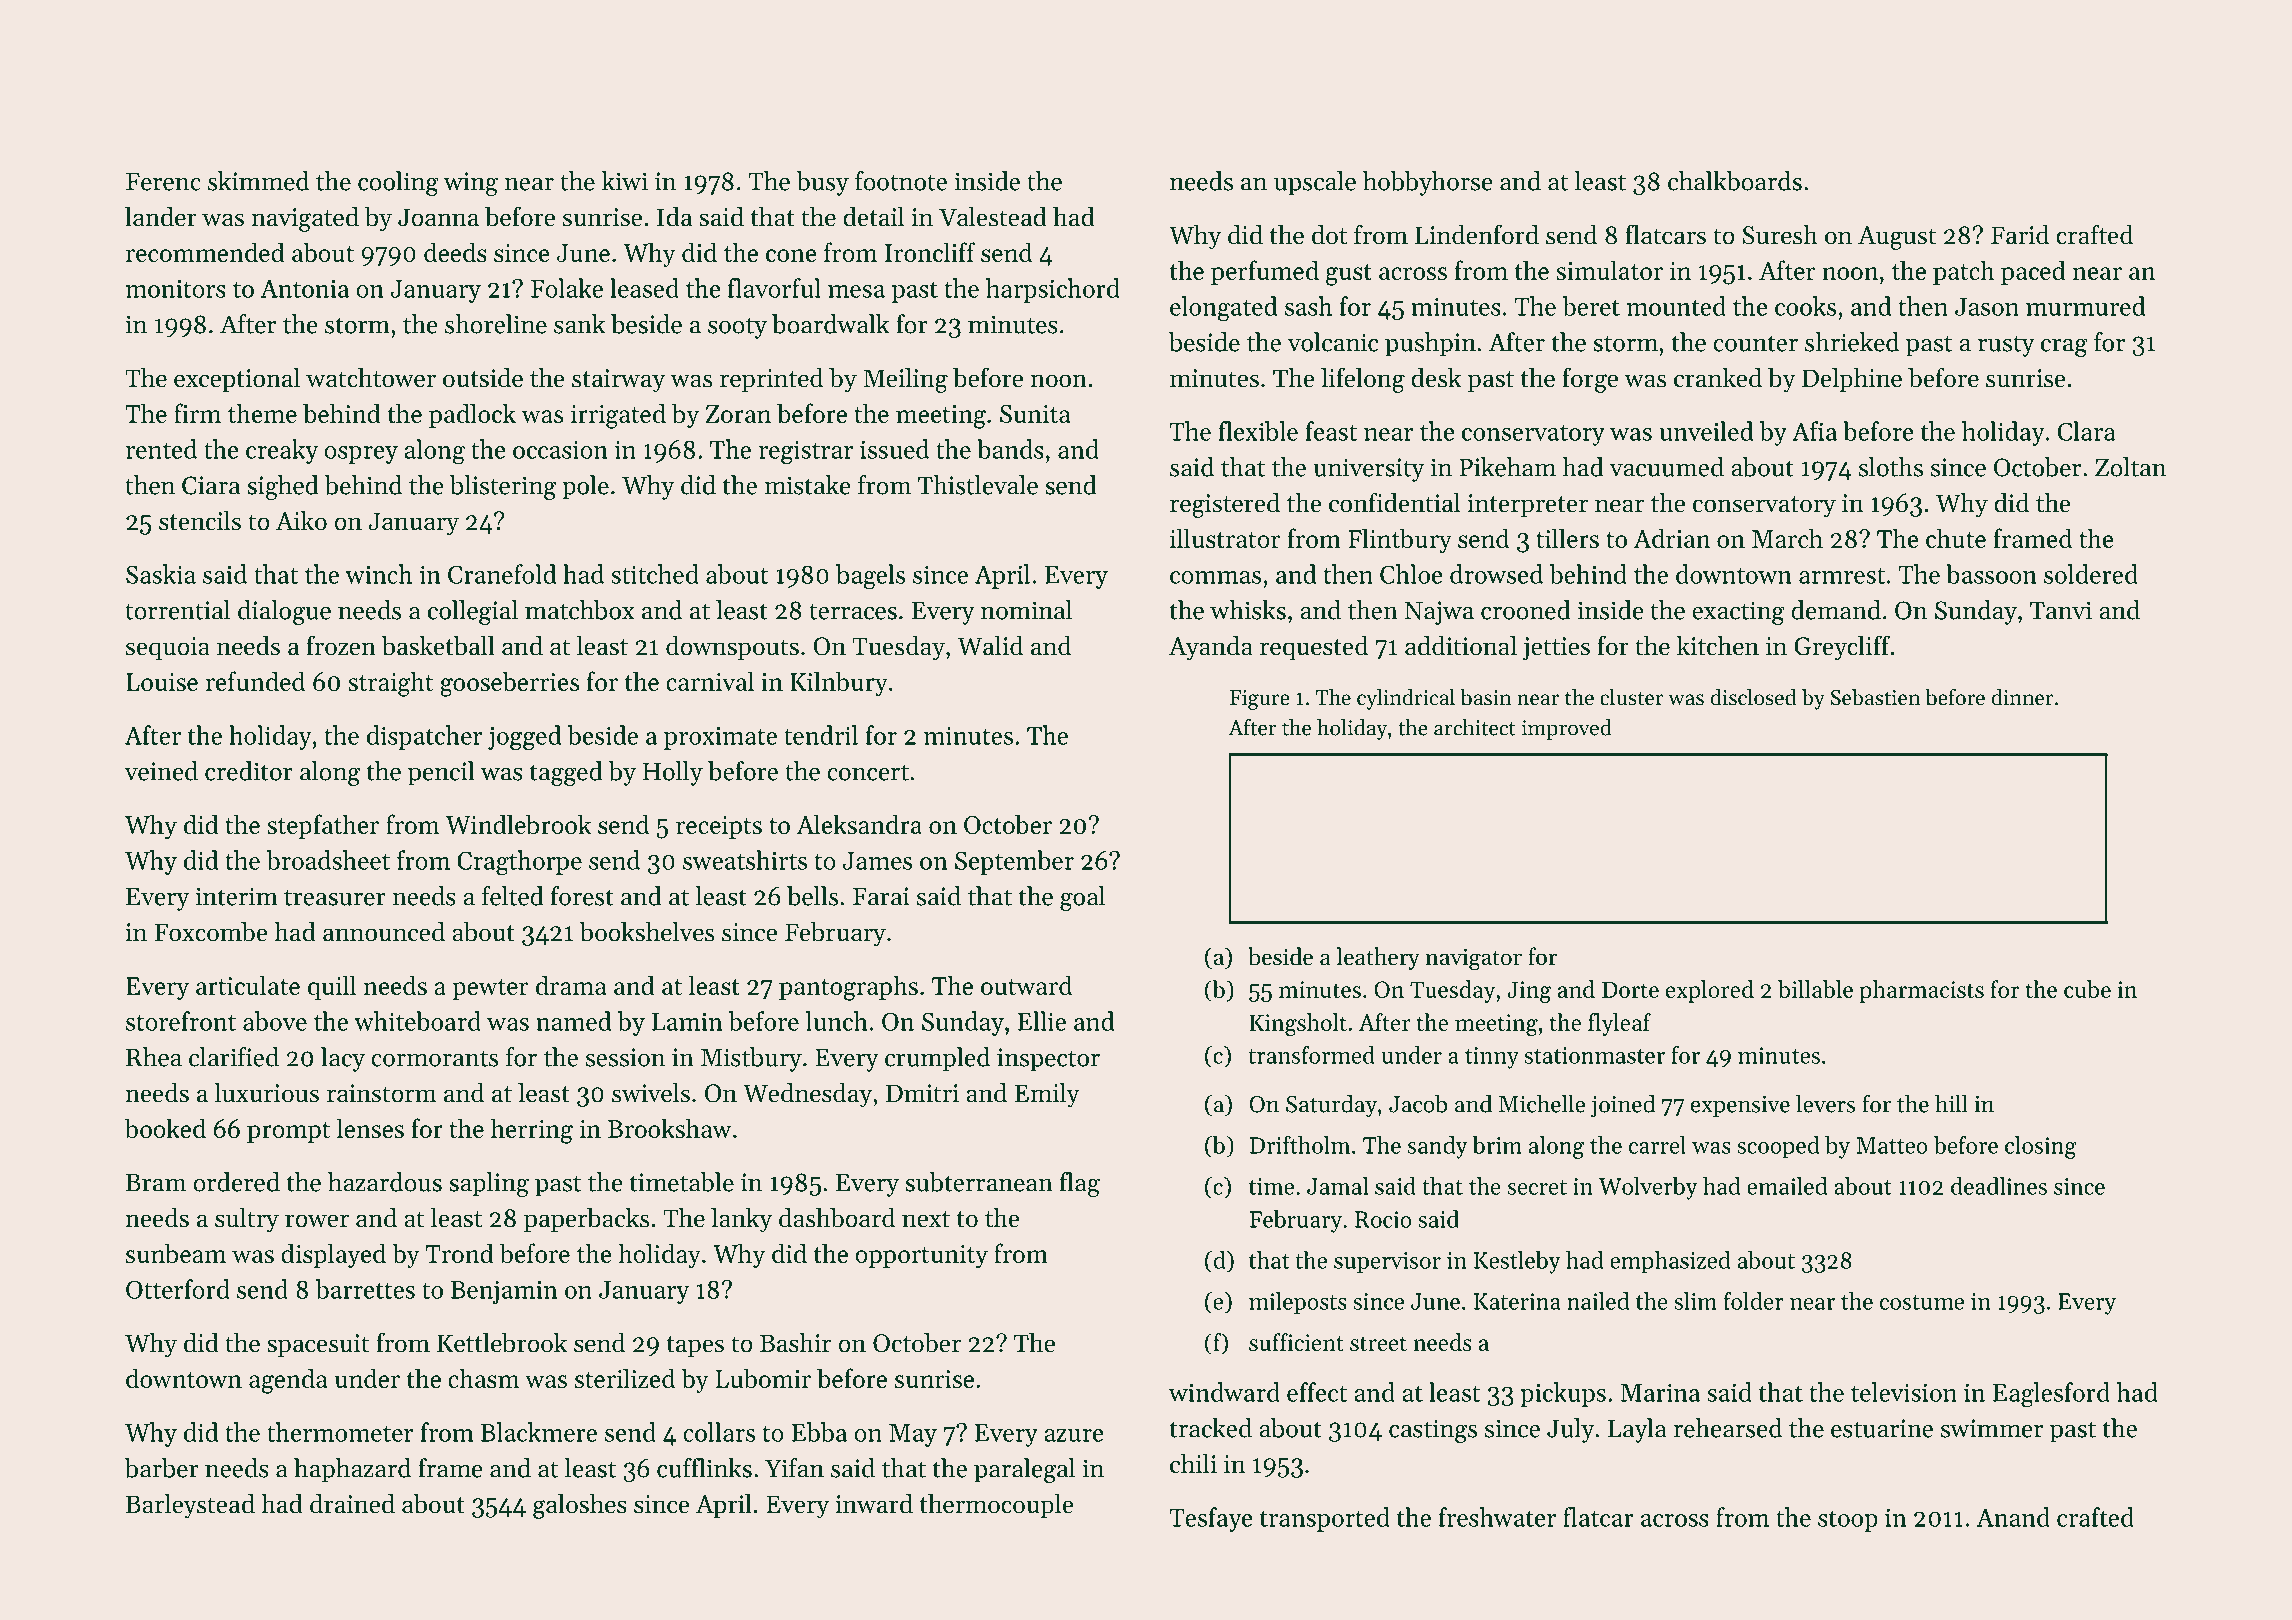 The width and height of the screenshot is (2292, 1620). What do you see at coordinates (200, 521) in the screenshot?
I see `stencils` at bounding box center [200, 521].
